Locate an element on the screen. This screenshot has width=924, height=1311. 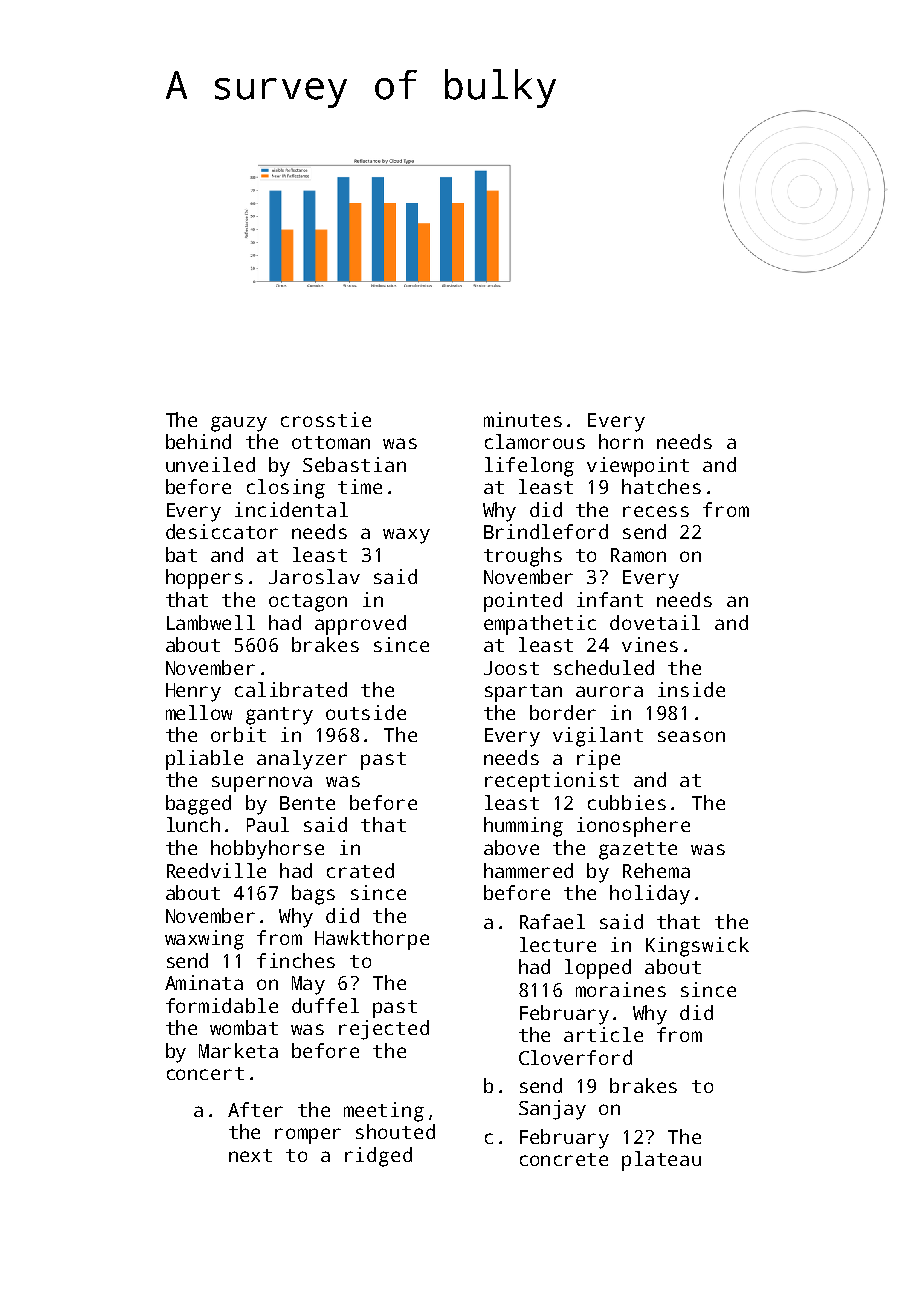
minutes is located at coordinates (523, 419).
